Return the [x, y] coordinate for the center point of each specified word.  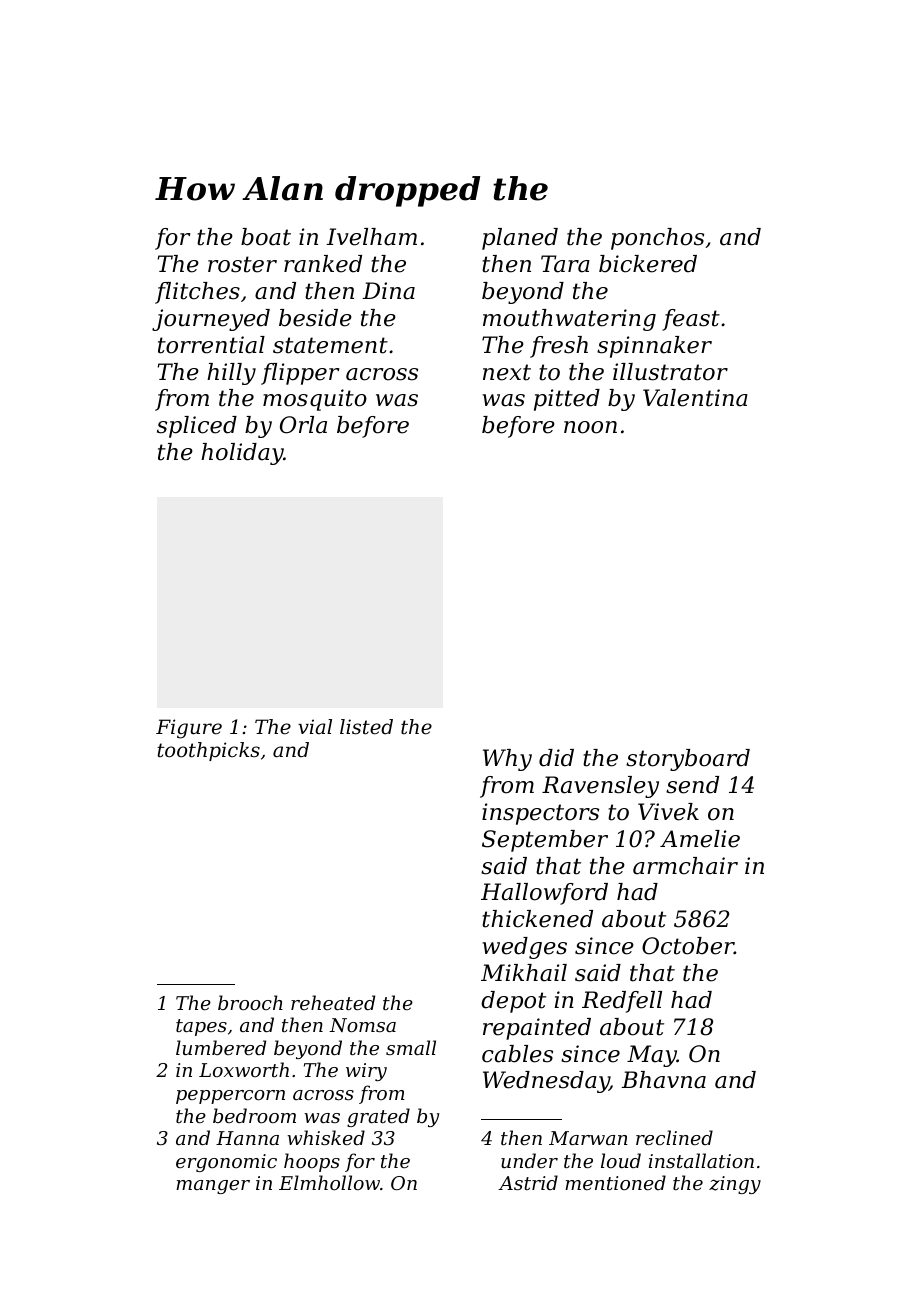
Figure [189, 729]
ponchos [657, 239]
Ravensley [600, 787]
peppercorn [230, 1097]
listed [366, 727]
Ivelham [371, 237]
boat [266, 237]
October [688, 946]
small [411, 1047]
